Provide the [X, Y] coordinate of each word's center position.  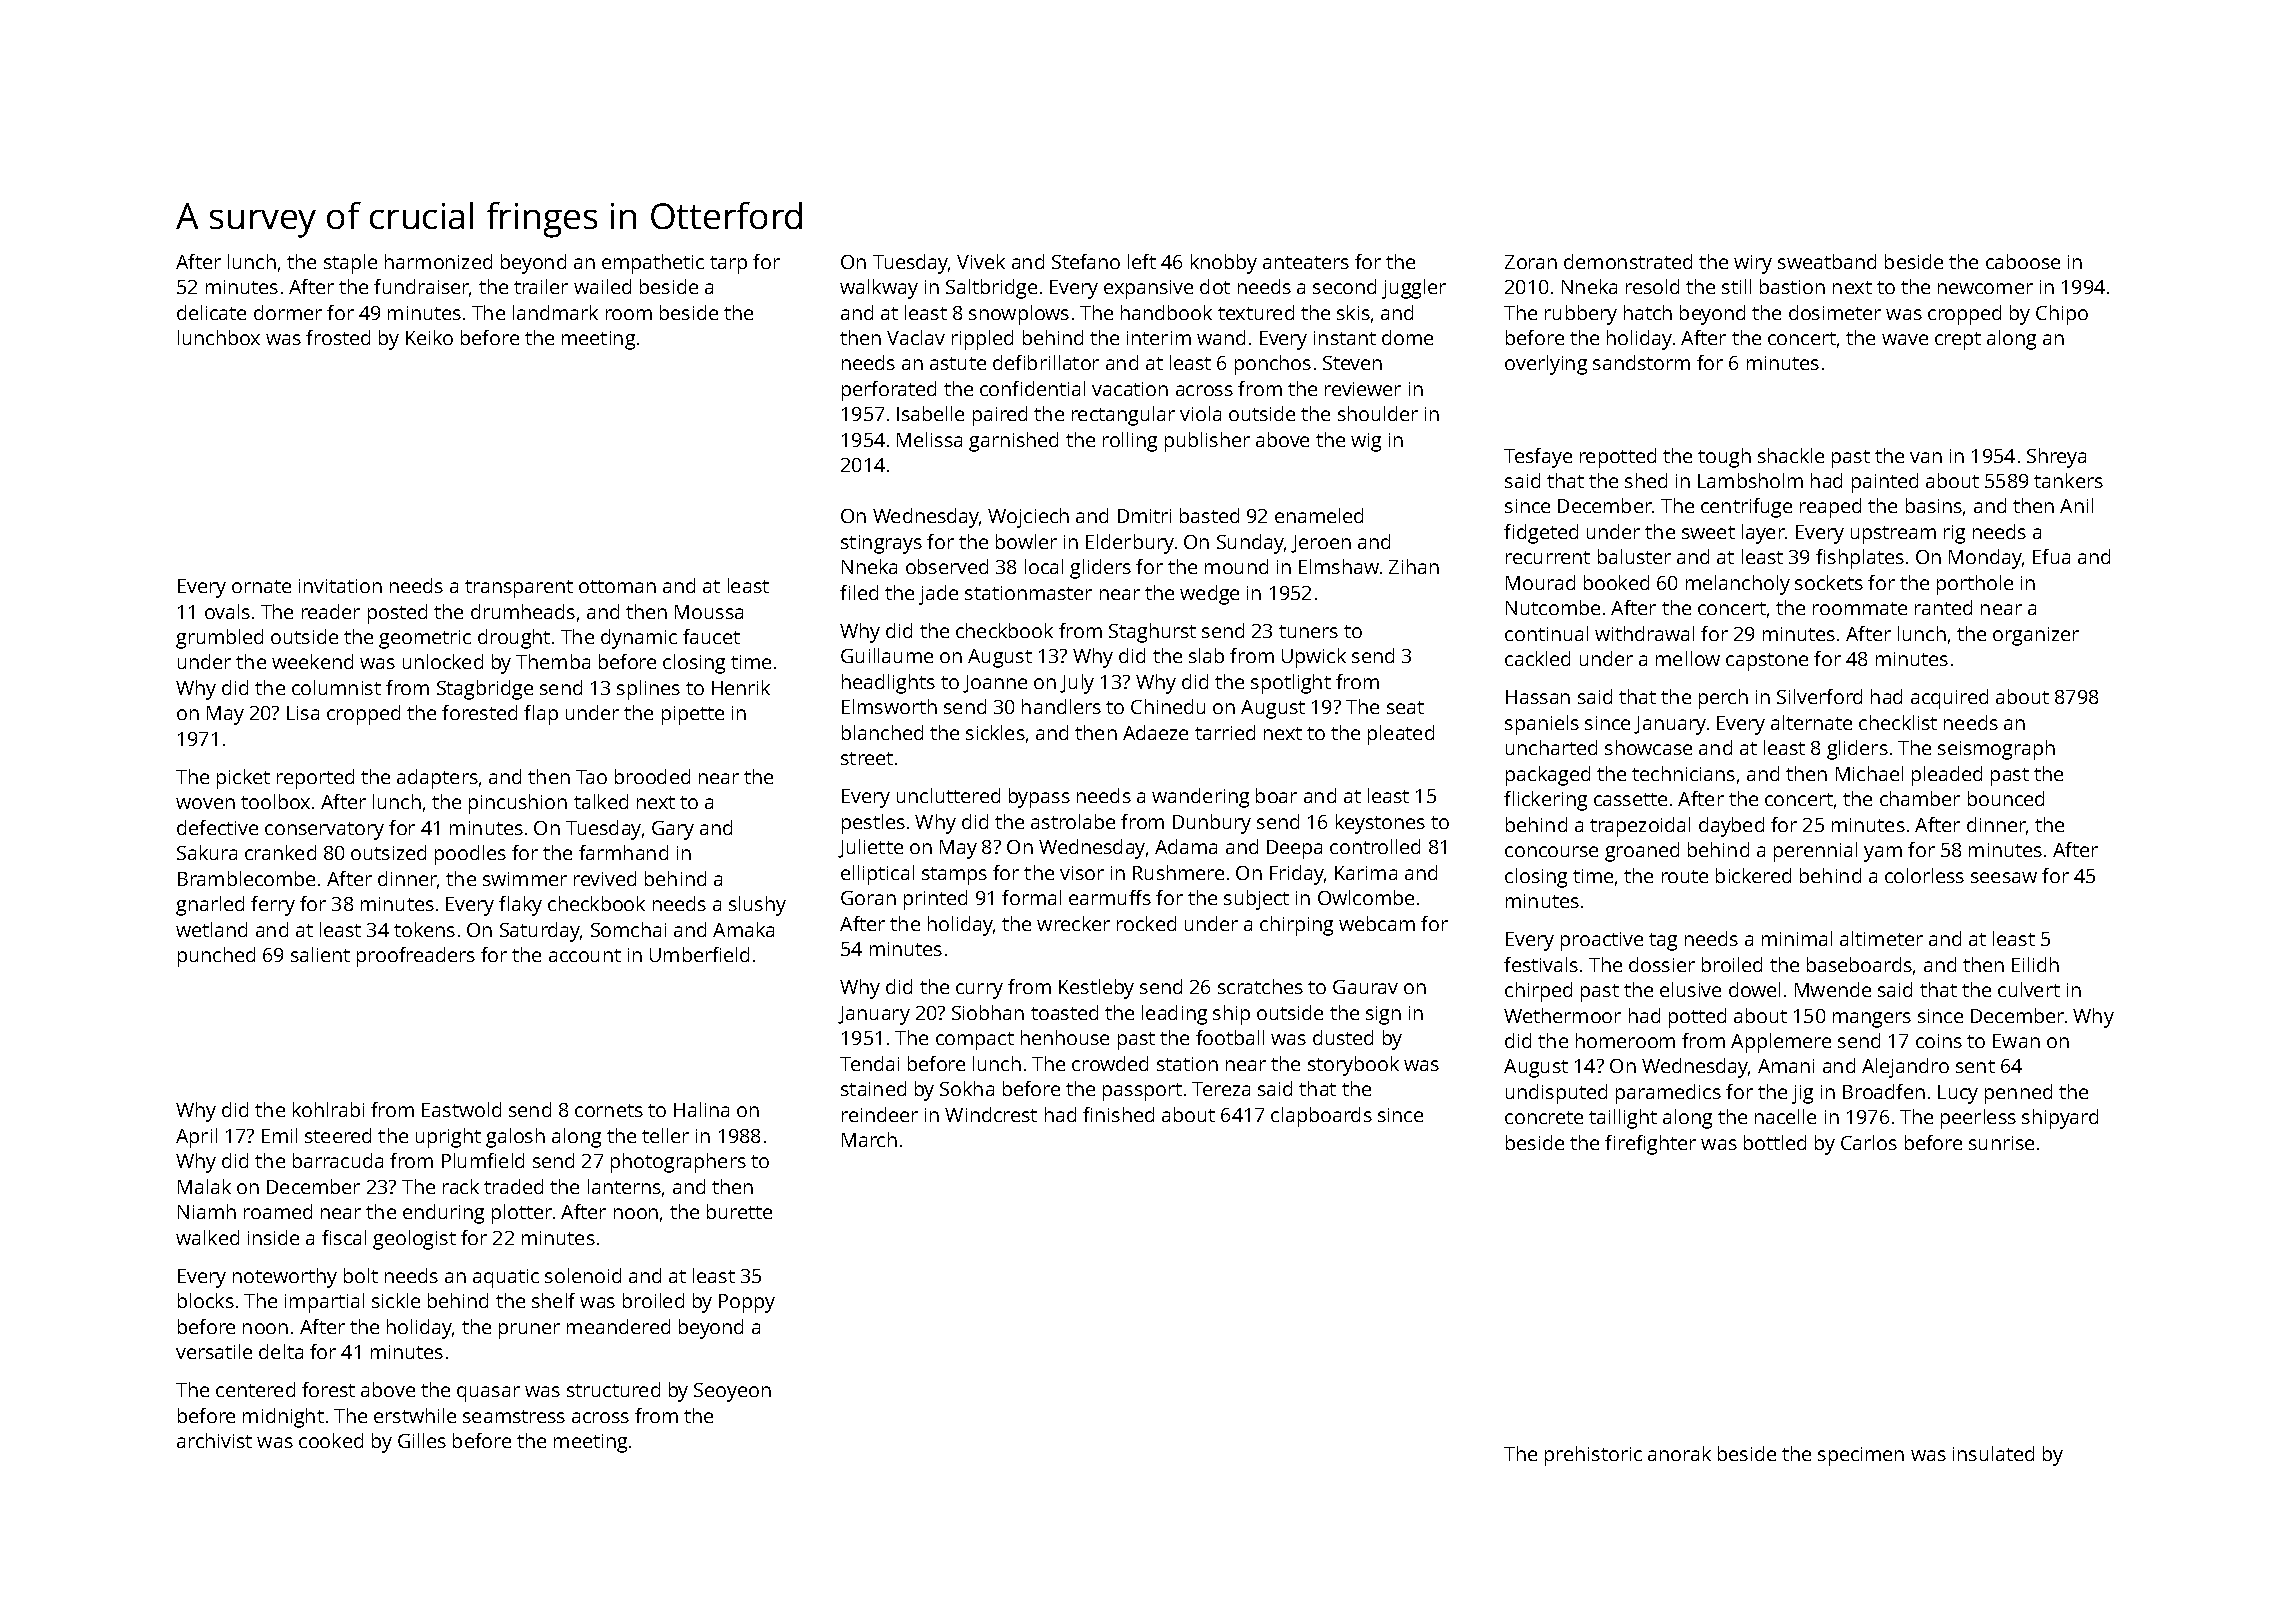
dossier [1662, 964]
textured [1256, 312]
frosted [338, 337]
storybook [1353, 1066]
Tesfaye [1538, 458]
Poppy [747, 1303]
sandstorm [1641, 362]
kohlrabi [328, 1109]
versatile [214, 1351]
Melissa [929, 439]
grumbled [219, 639]
